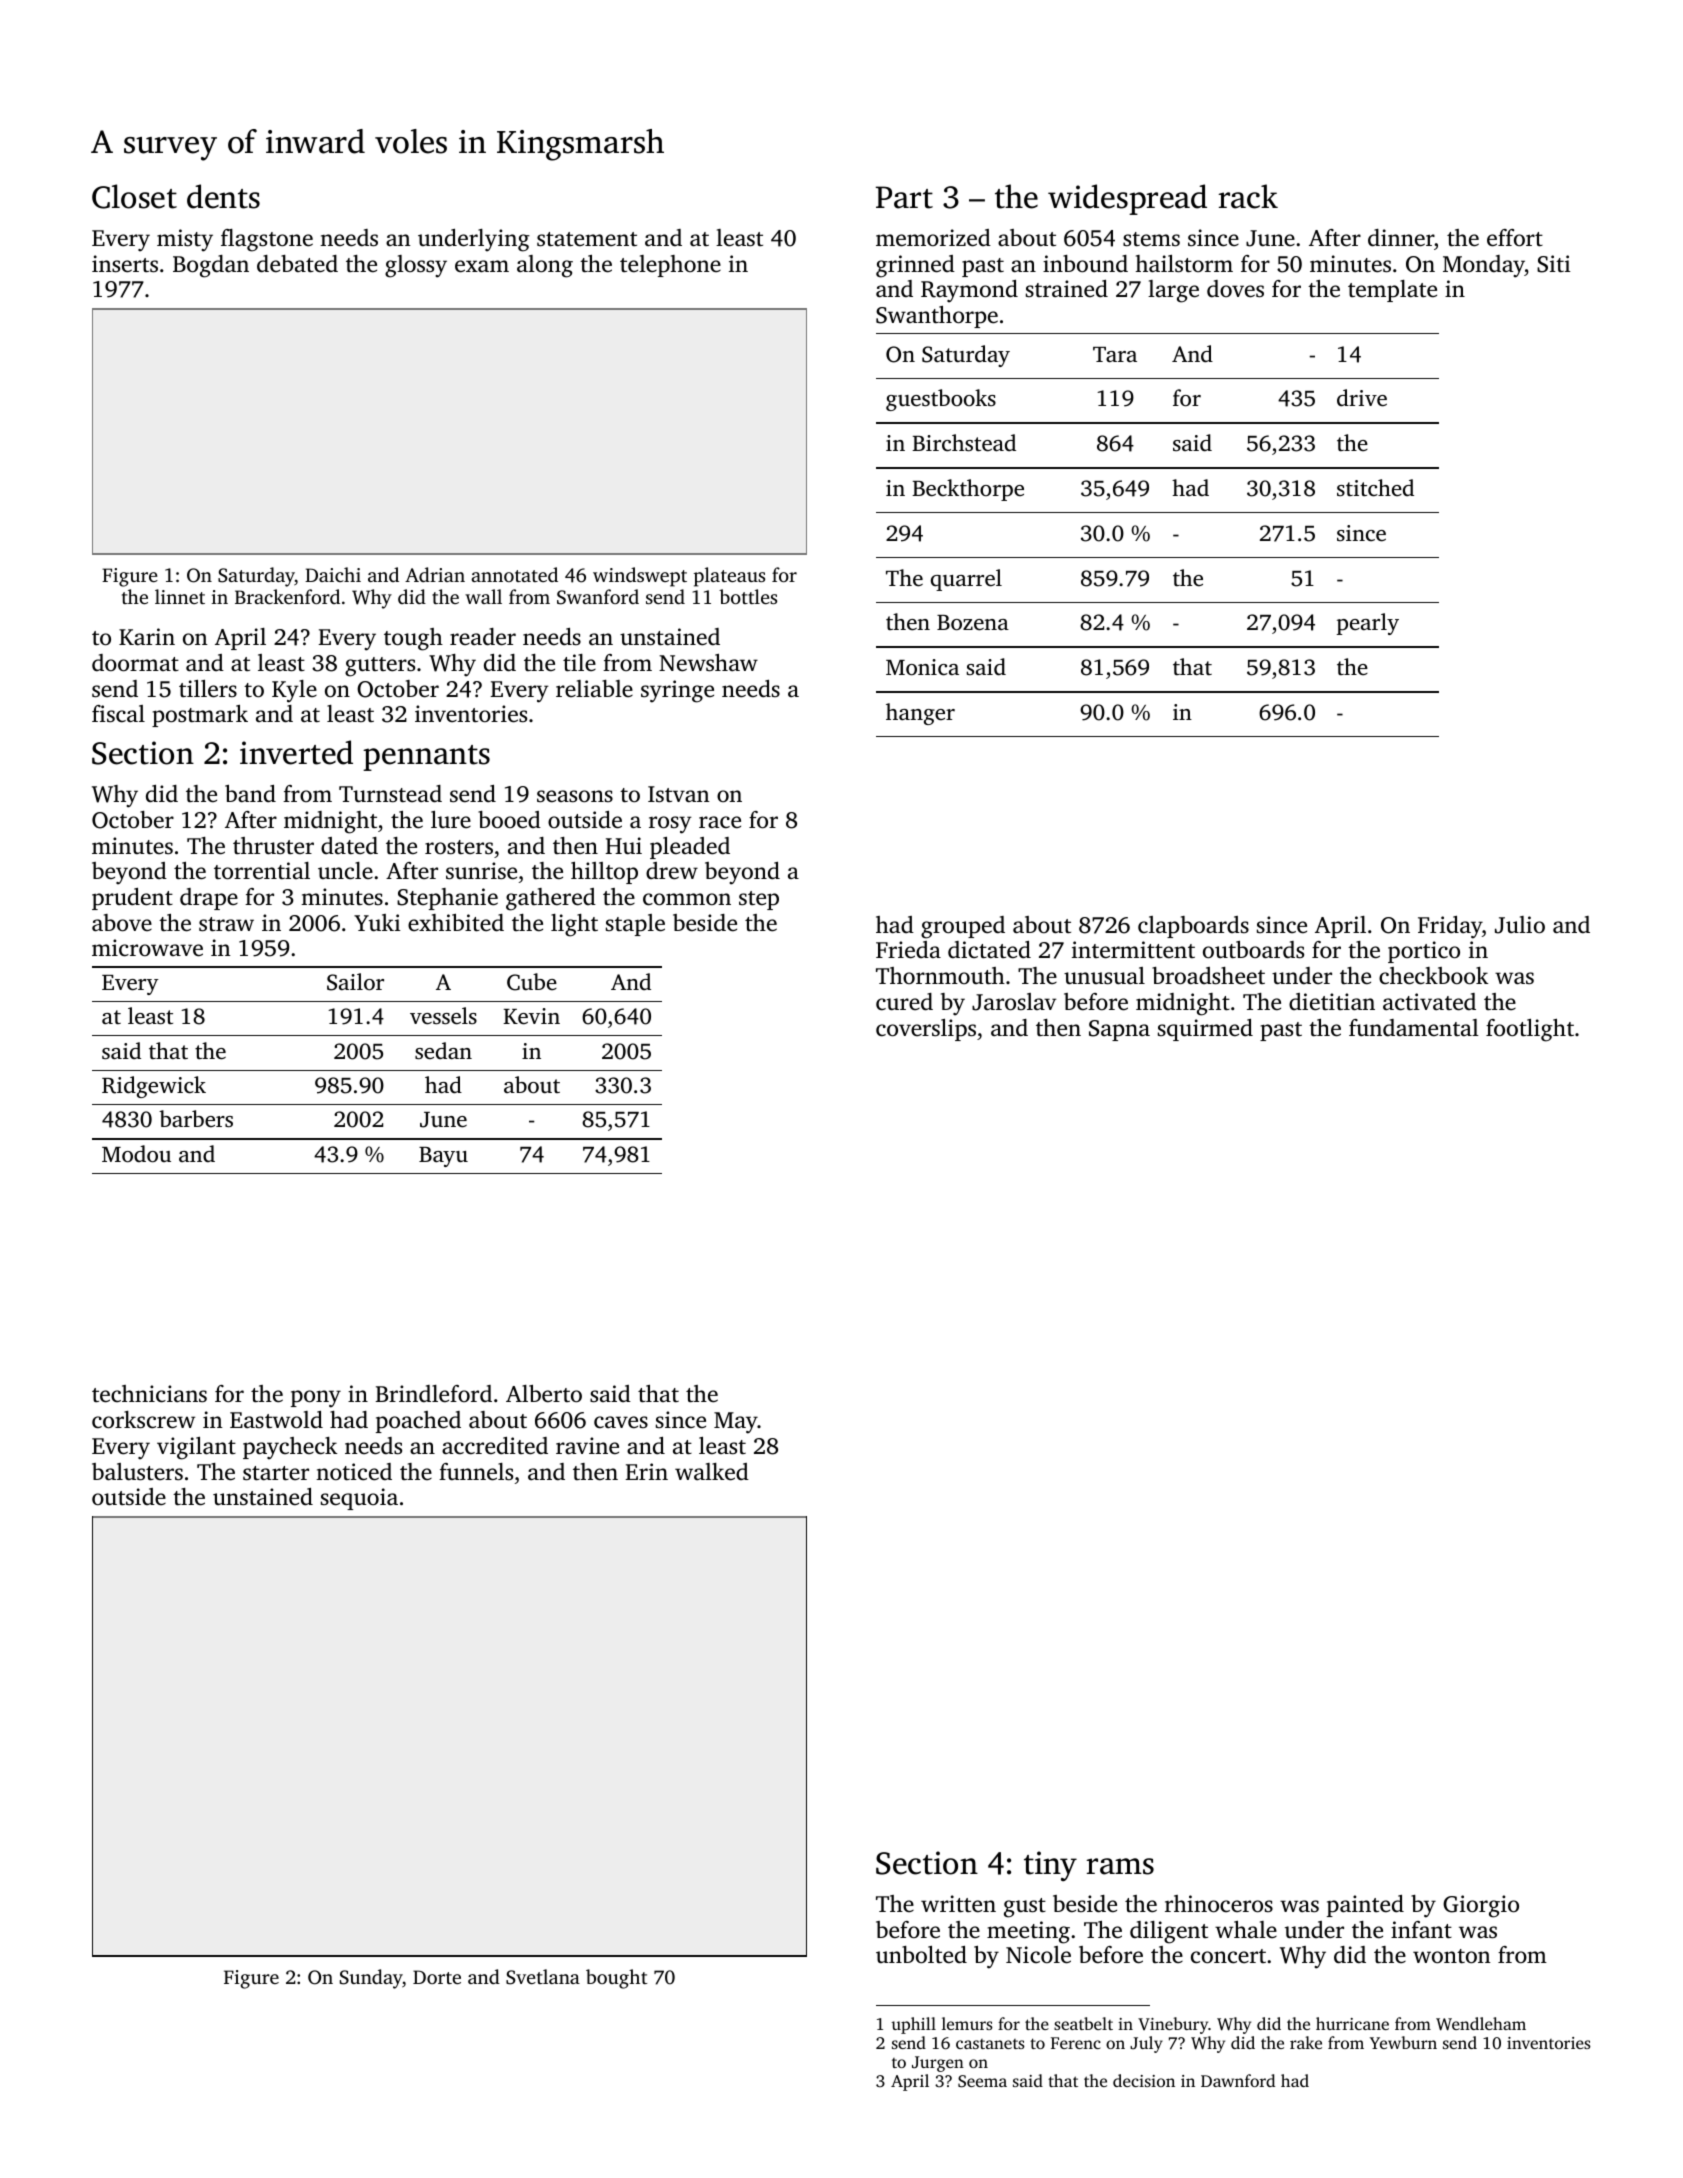 This document has width=1683, height=2178. I want to click on fundamental, so click(1414, 1028).
